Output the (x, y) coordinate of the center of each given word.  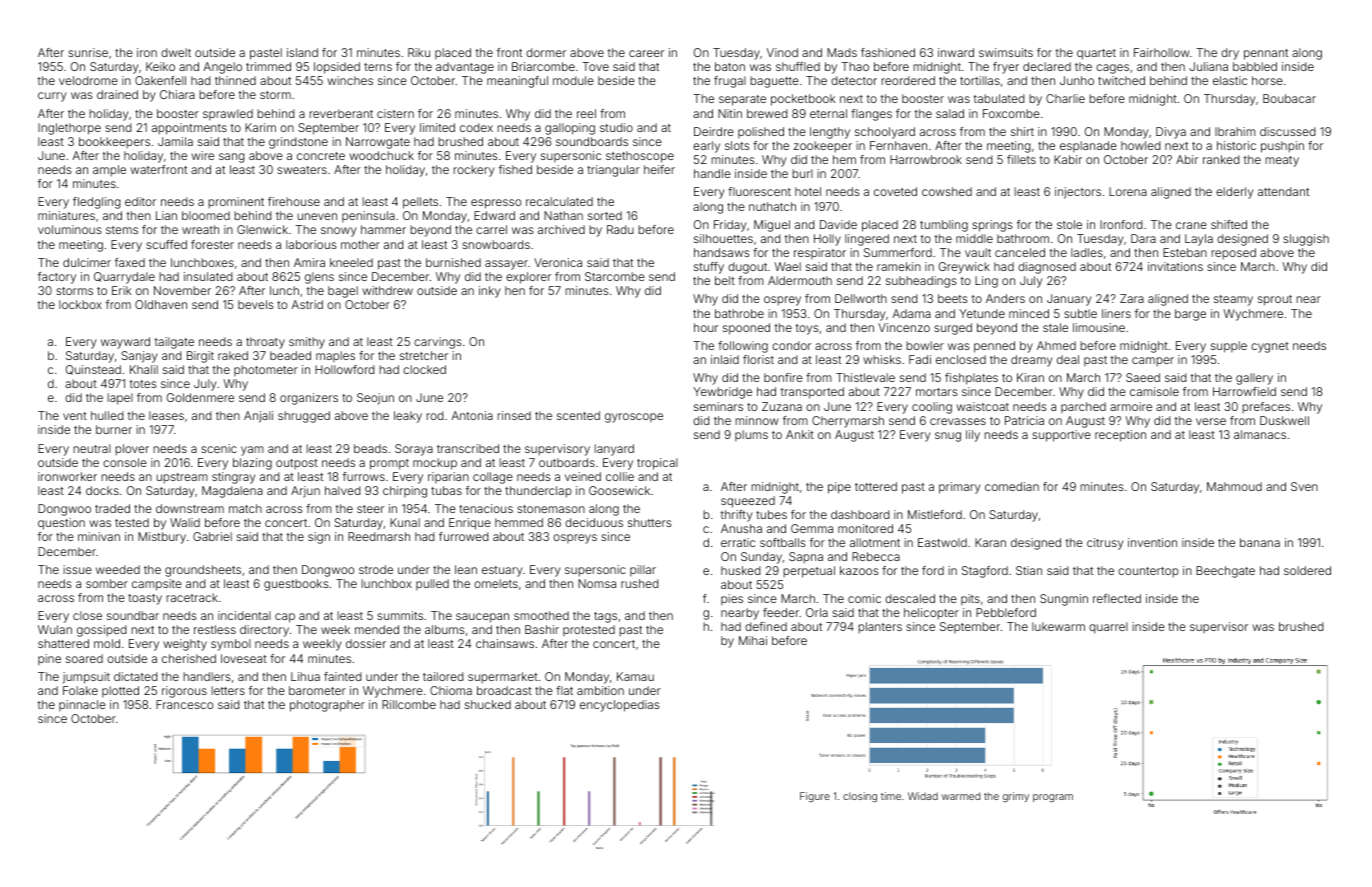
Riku (419, 52)
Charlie (1065, 98)
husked (741, 570)
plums (751, 435)
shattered (63, 643)
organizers (309, 399)
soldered (1307, 570)
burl (802, 173)
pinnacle (82, 705)
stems (122, 230)
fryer (1006, 68)
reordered (908, 80)
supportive (1061, 436)
